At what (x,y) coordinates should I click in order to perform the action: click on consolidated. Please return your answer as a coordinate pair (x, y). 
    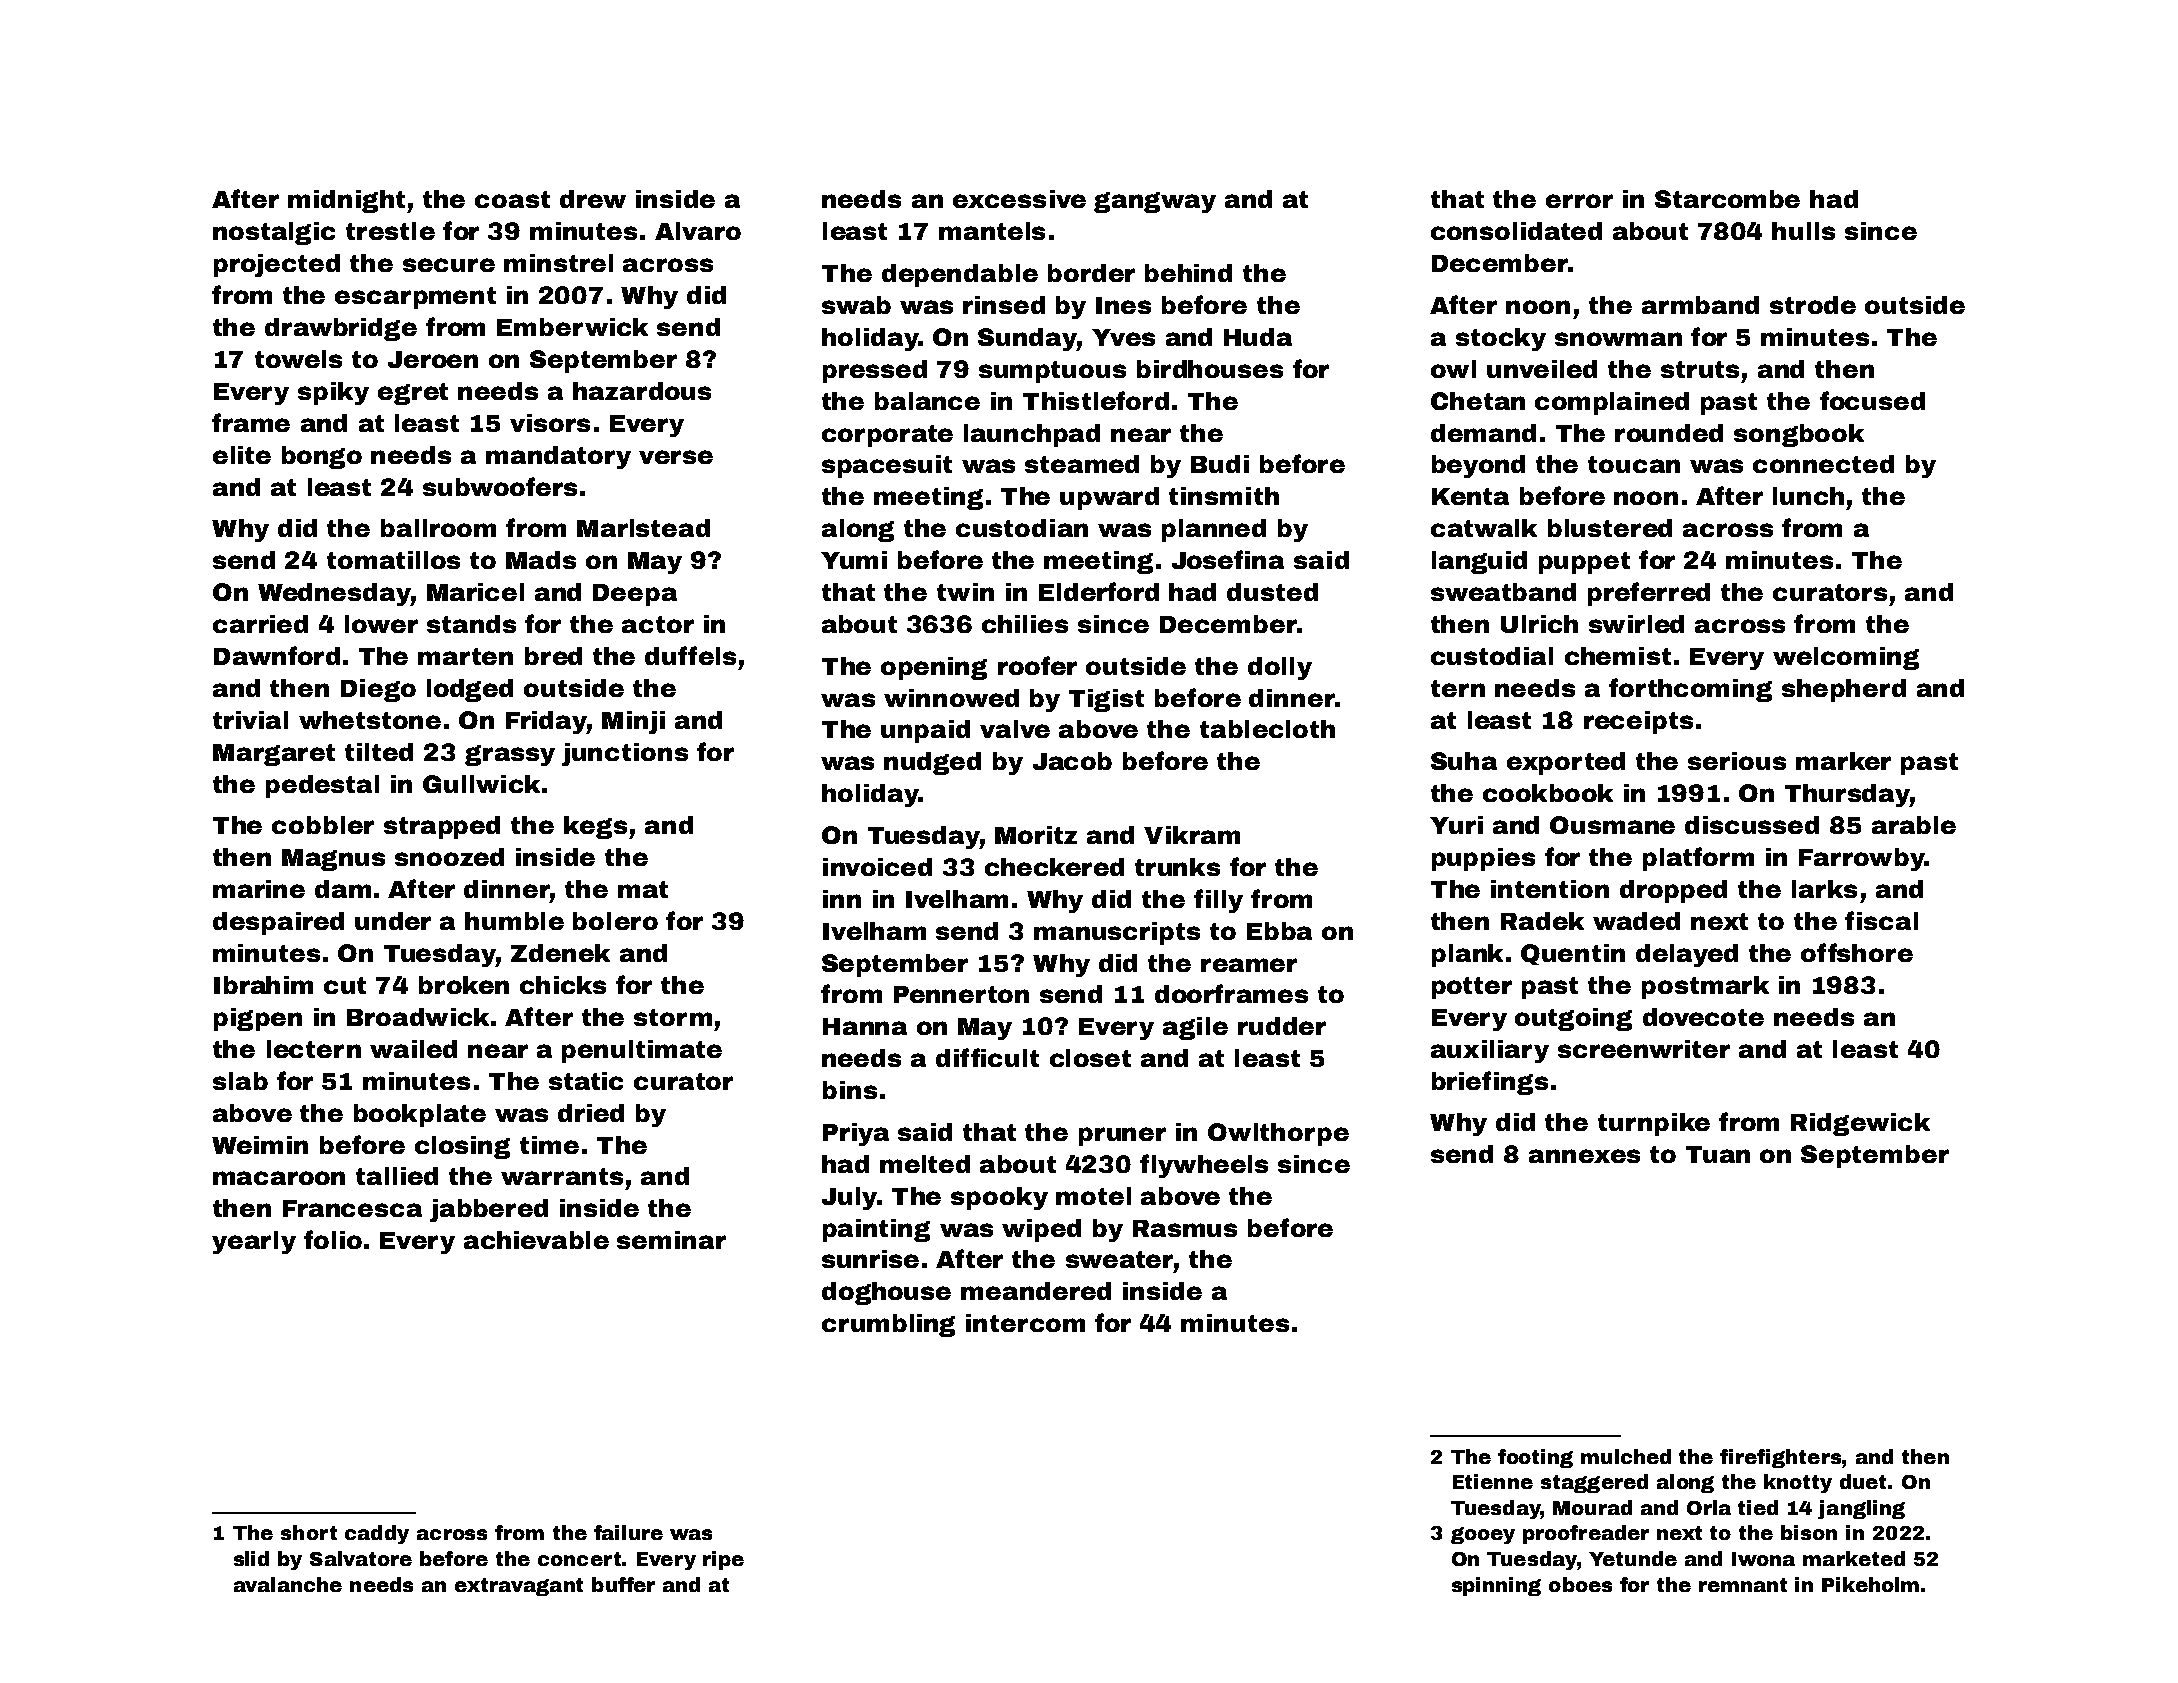
    Looking at the image, I should click on (1516, 231).
